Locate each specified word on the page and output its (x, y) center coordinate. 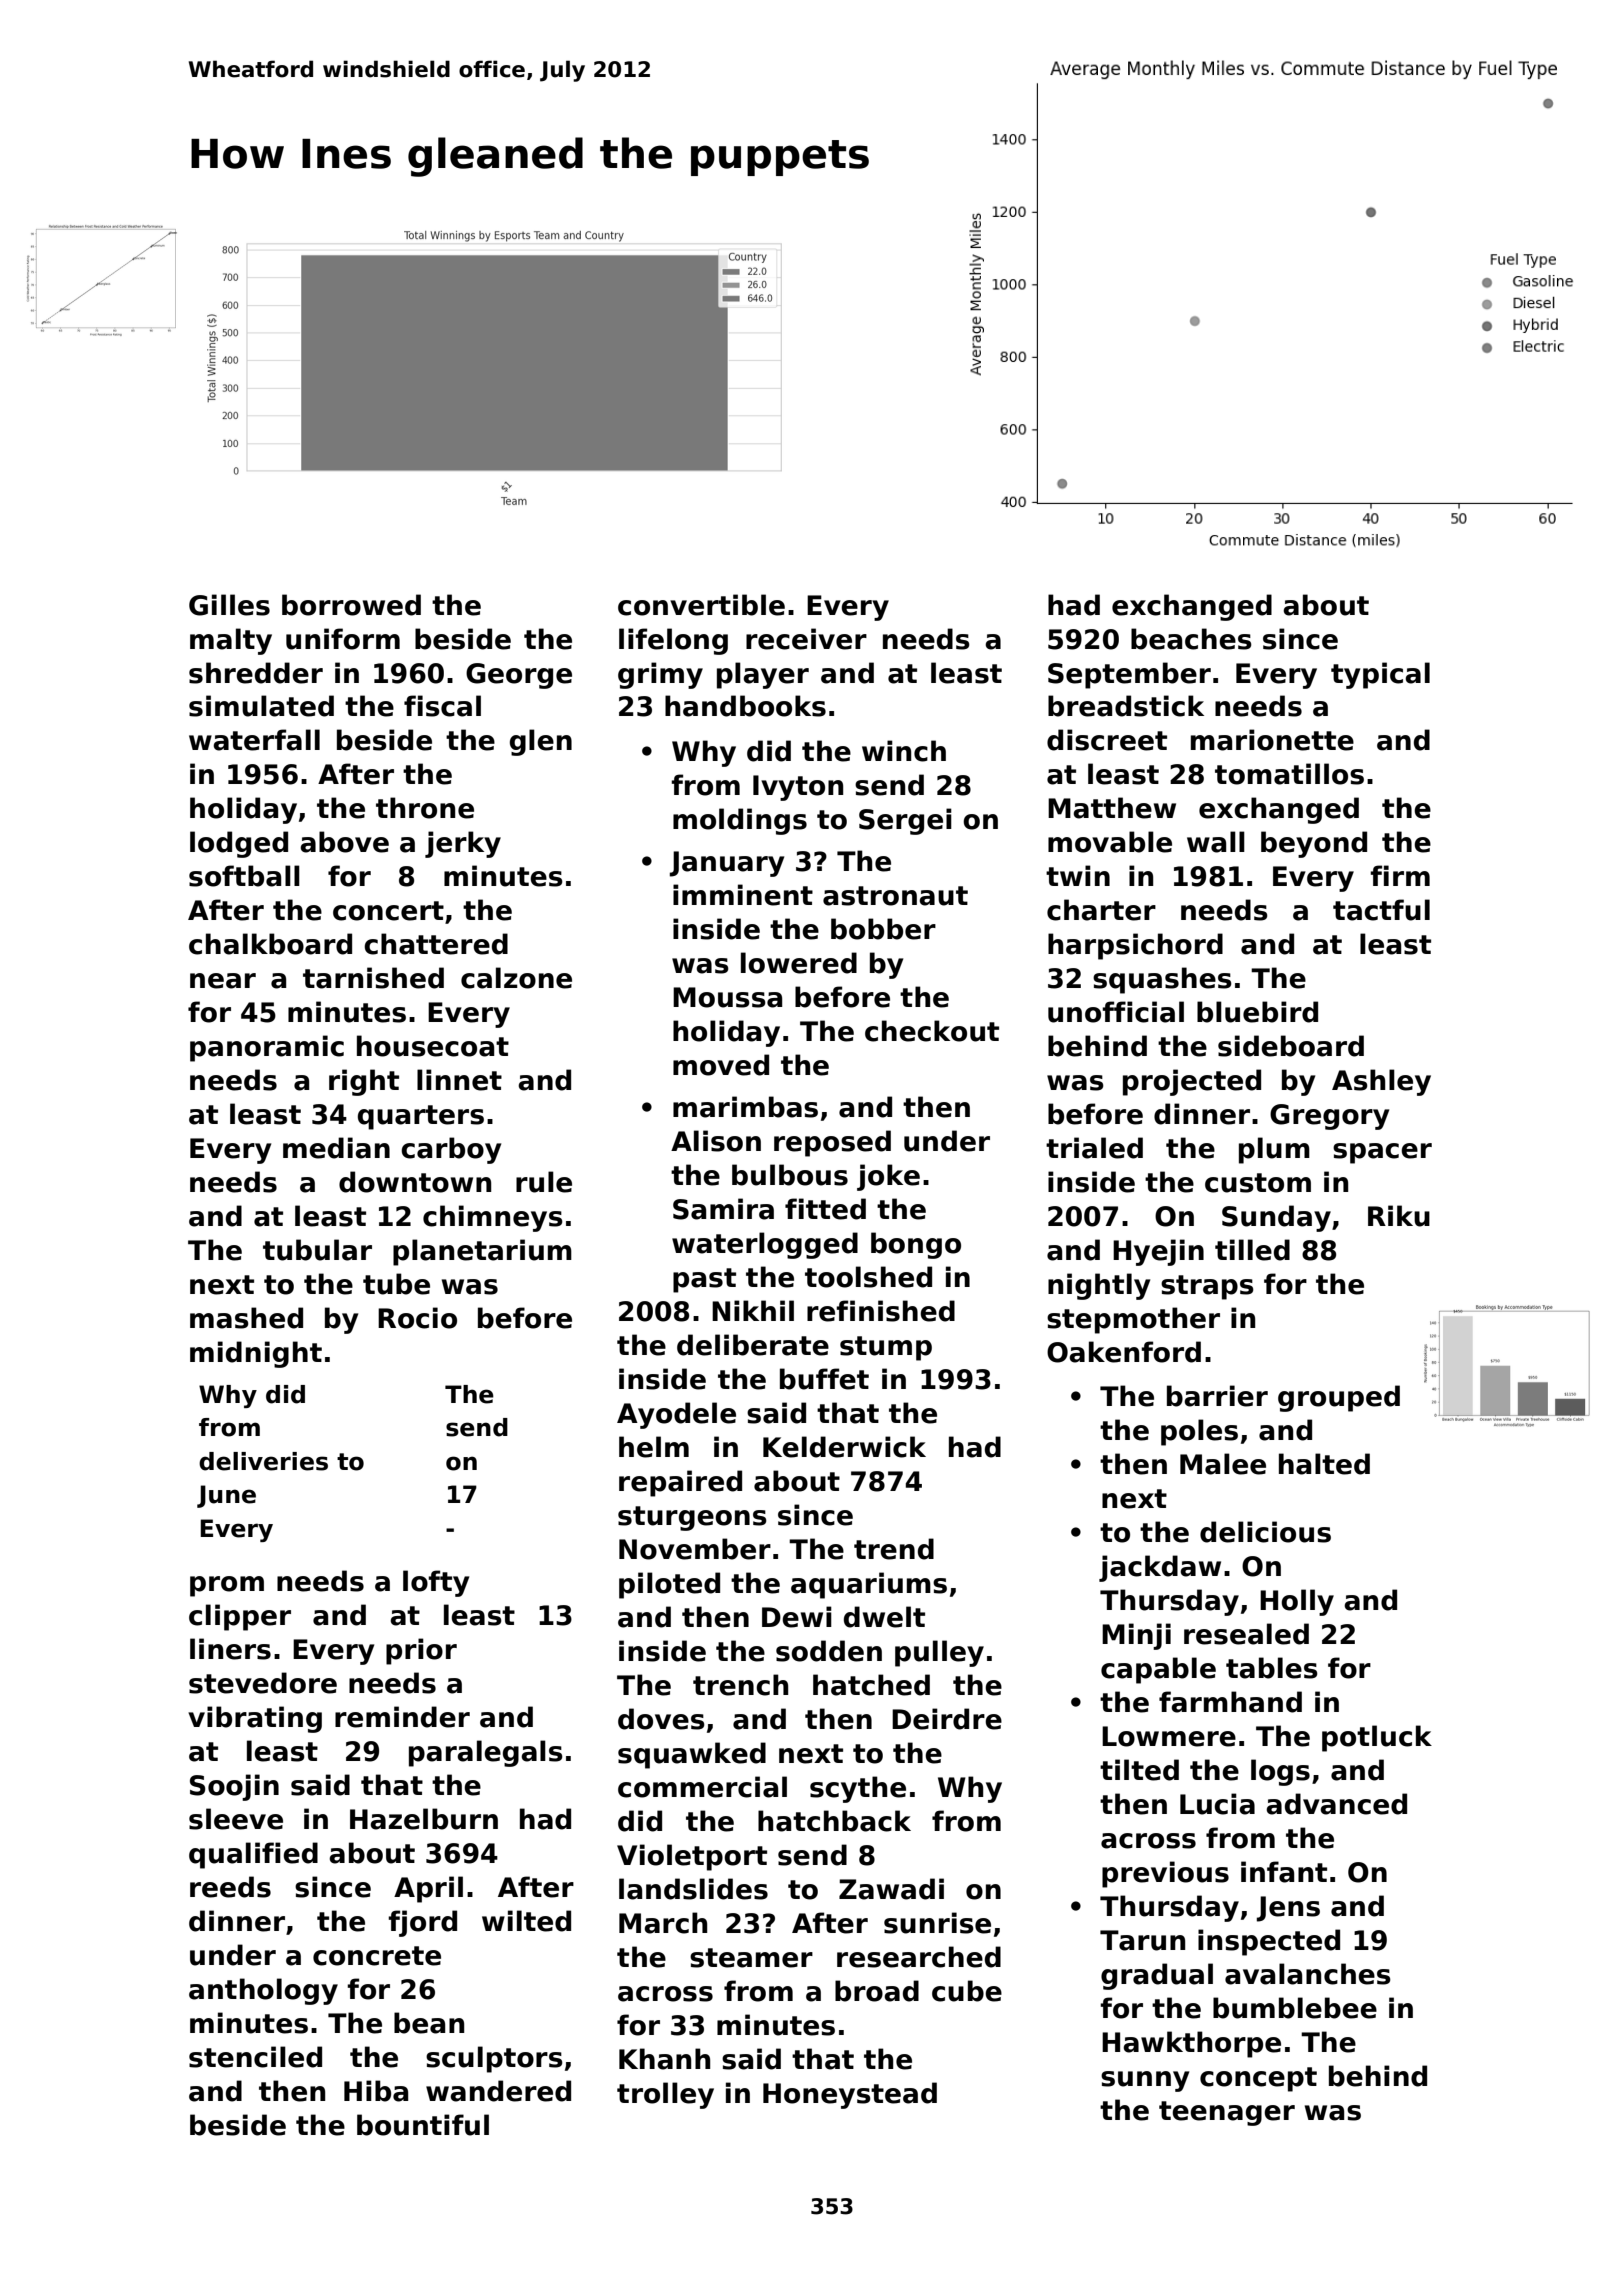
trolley (665, 2095)
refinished (881, 1311)
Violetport (692, 1857)
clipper (240, 1617)
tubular (317, 1250)
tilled (1252, 1250)
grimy (660, 675)
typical (1380, 675)
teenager (1227, 2113)
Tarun (1142, 1940)
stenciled (255, 2057)
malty (231, 641)
